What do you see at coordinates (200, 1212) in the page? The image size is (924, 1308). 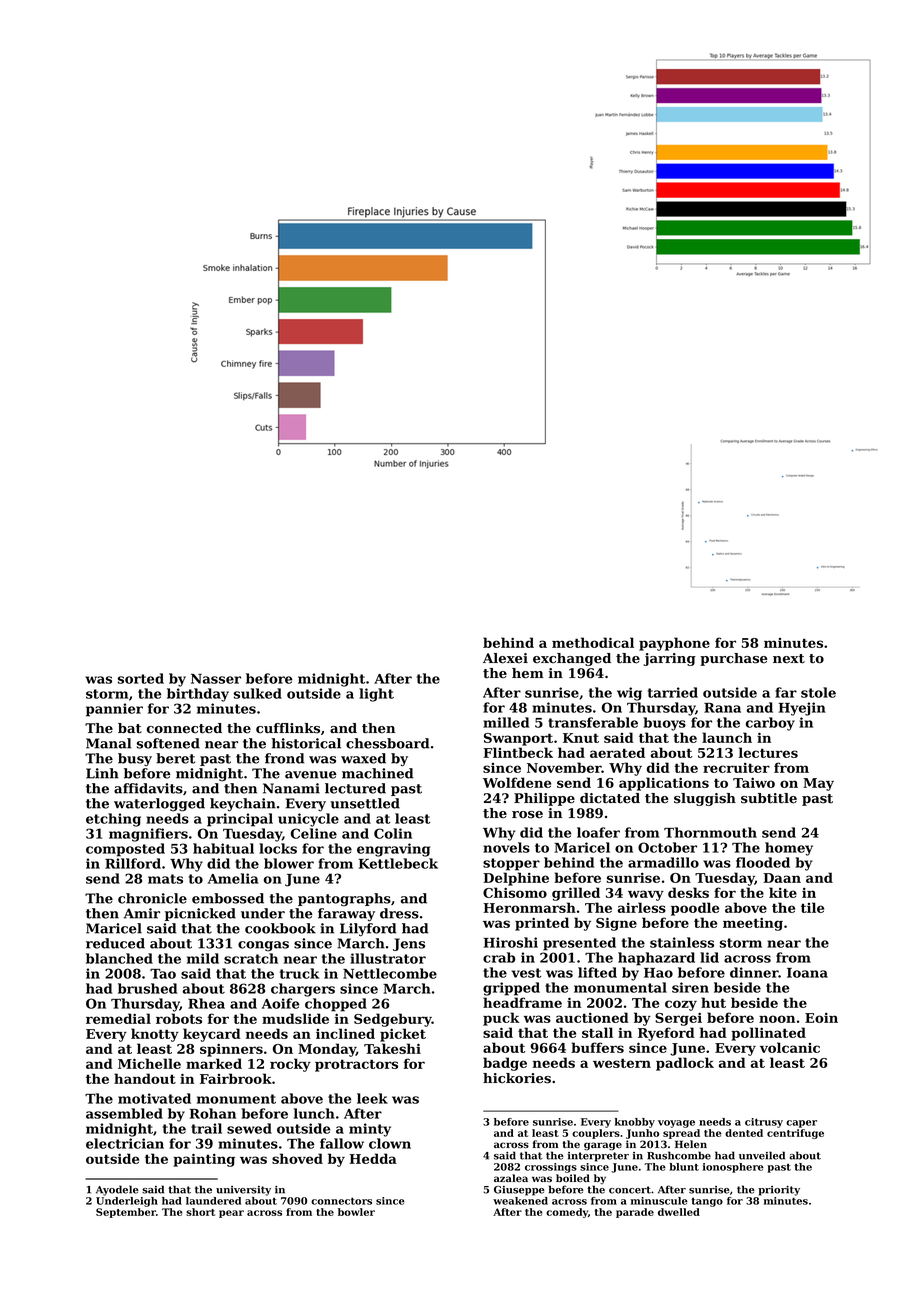 I see `short` at bounding box center [200, 1212].
